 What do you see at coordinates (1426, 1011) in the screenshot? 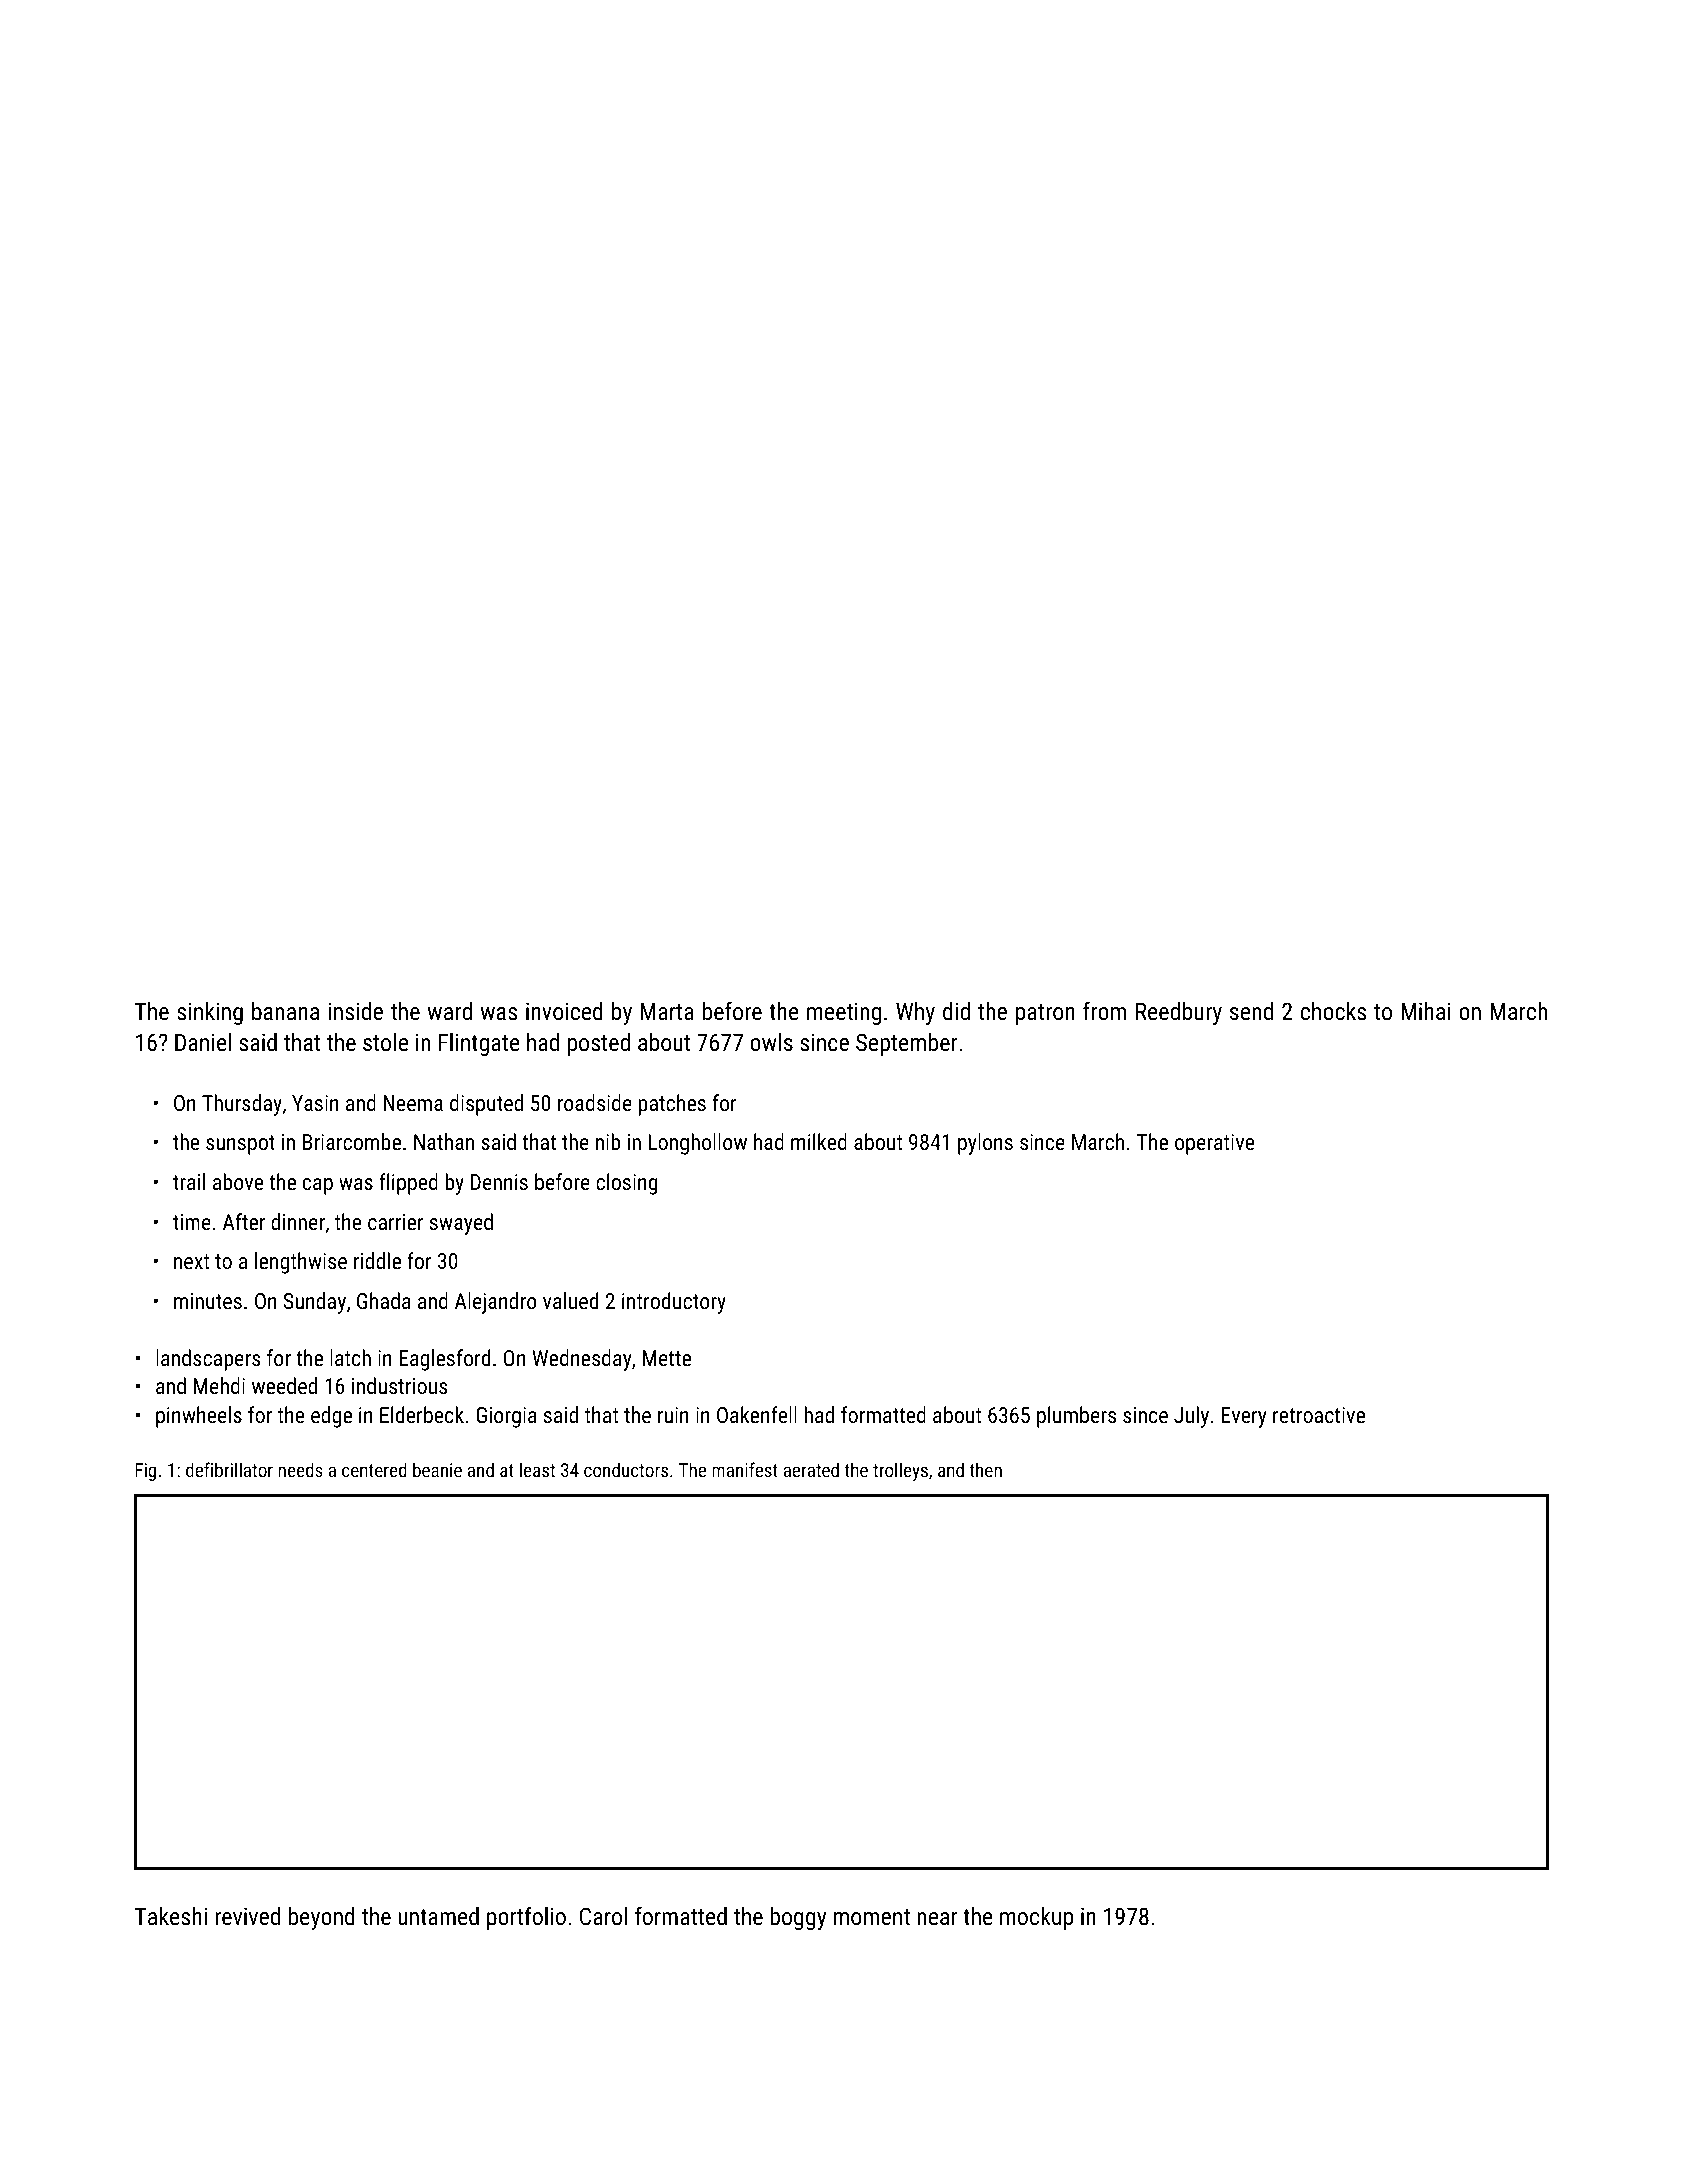
I see `Mihai` at bounding box center [1426, 1011].
